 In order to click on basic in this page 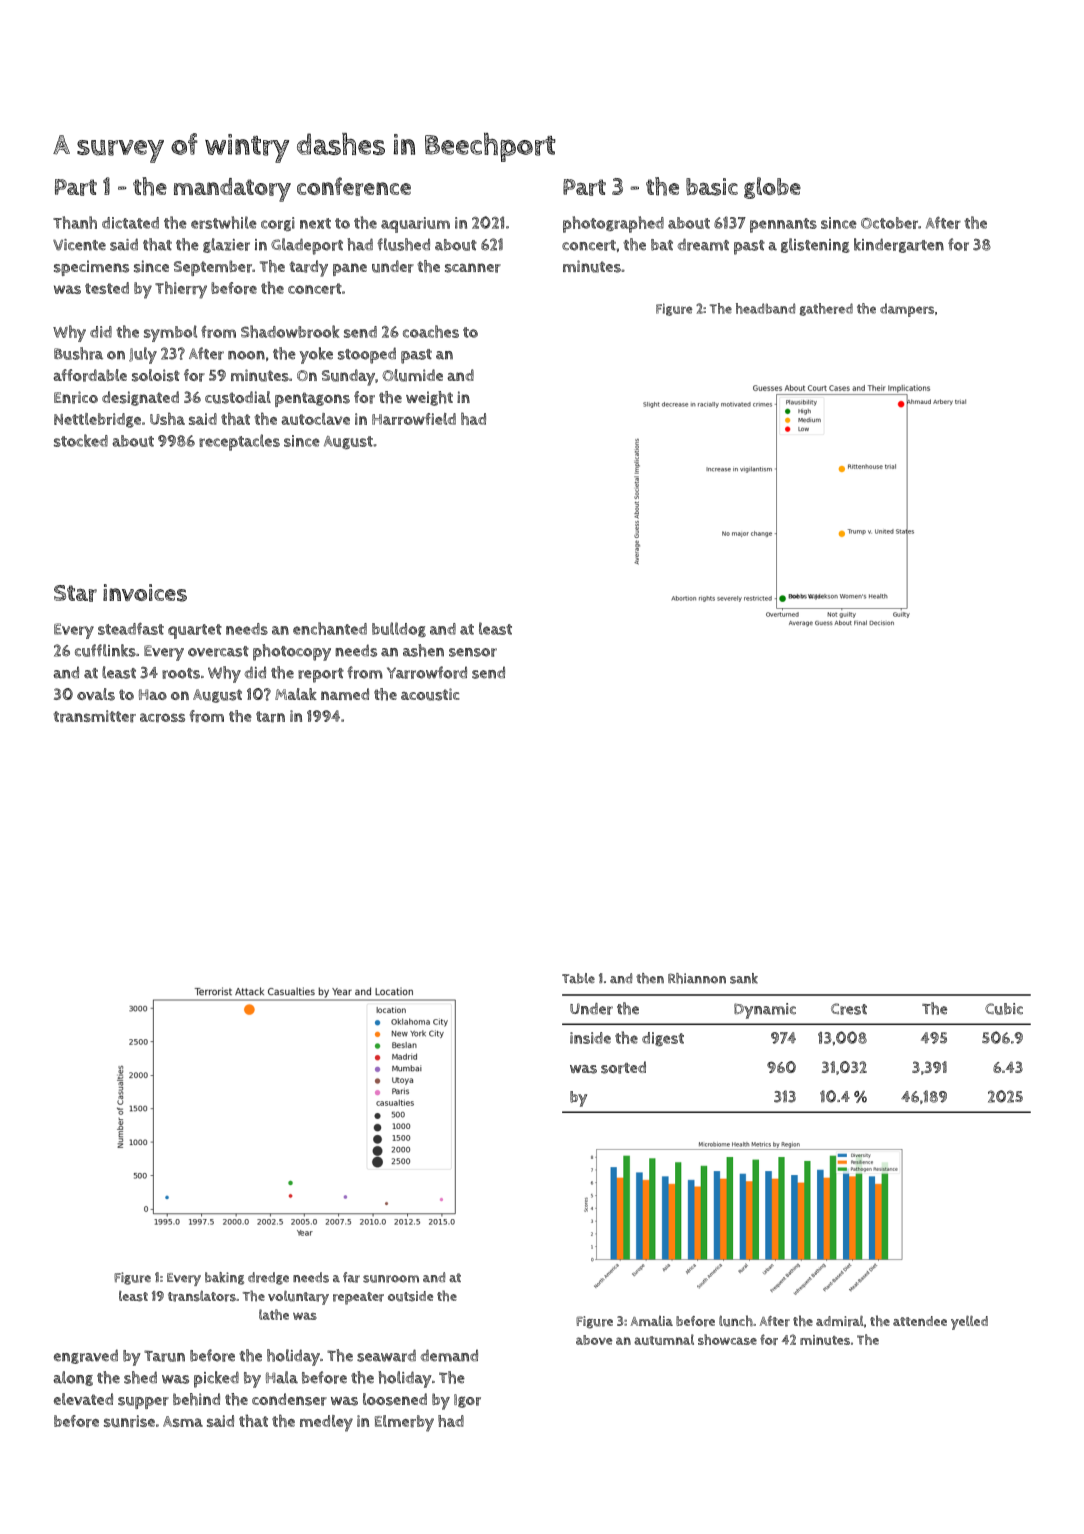, I will do `click(712, 187)`.
